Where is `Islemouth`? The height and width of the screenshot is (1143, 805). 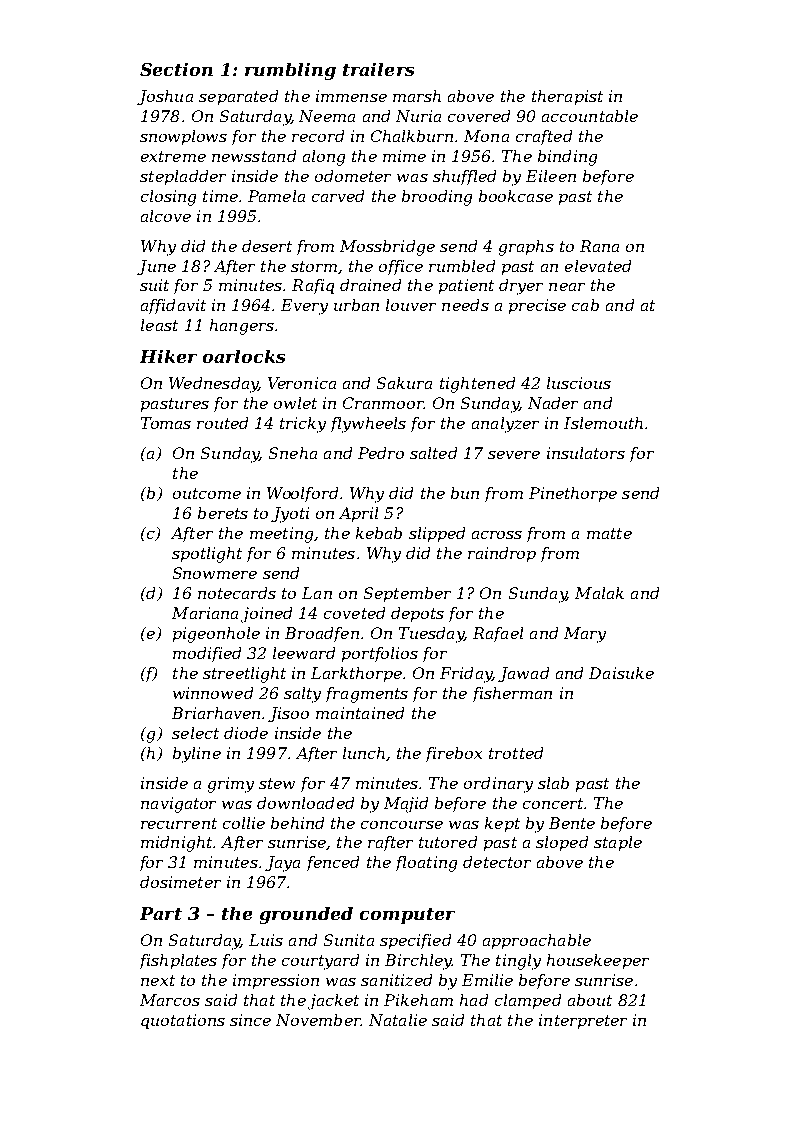
Islemouth is located at coordinates (603, 423).
